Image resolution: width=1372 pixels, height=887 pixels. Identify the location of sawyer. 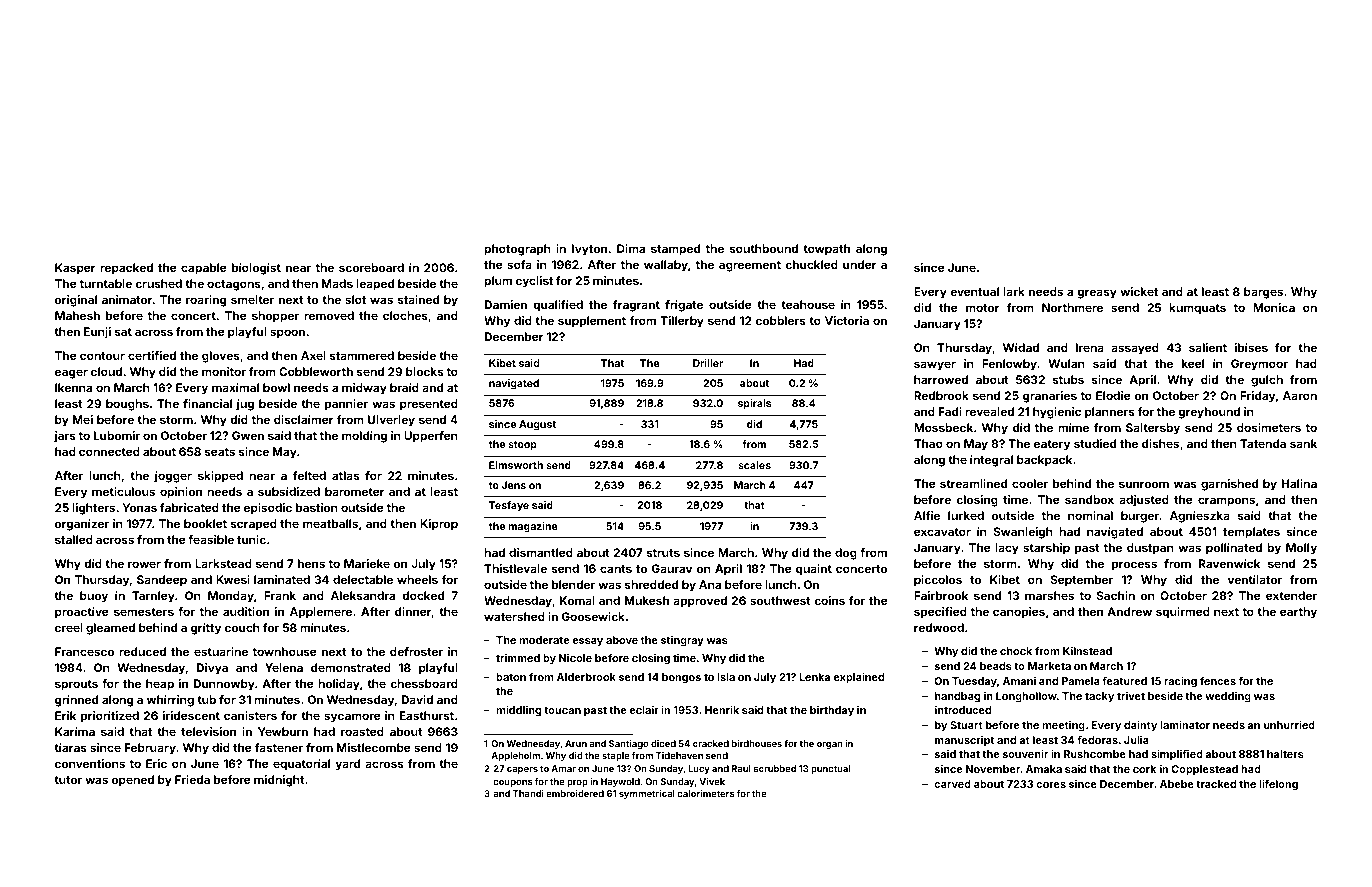
(935, 366).
